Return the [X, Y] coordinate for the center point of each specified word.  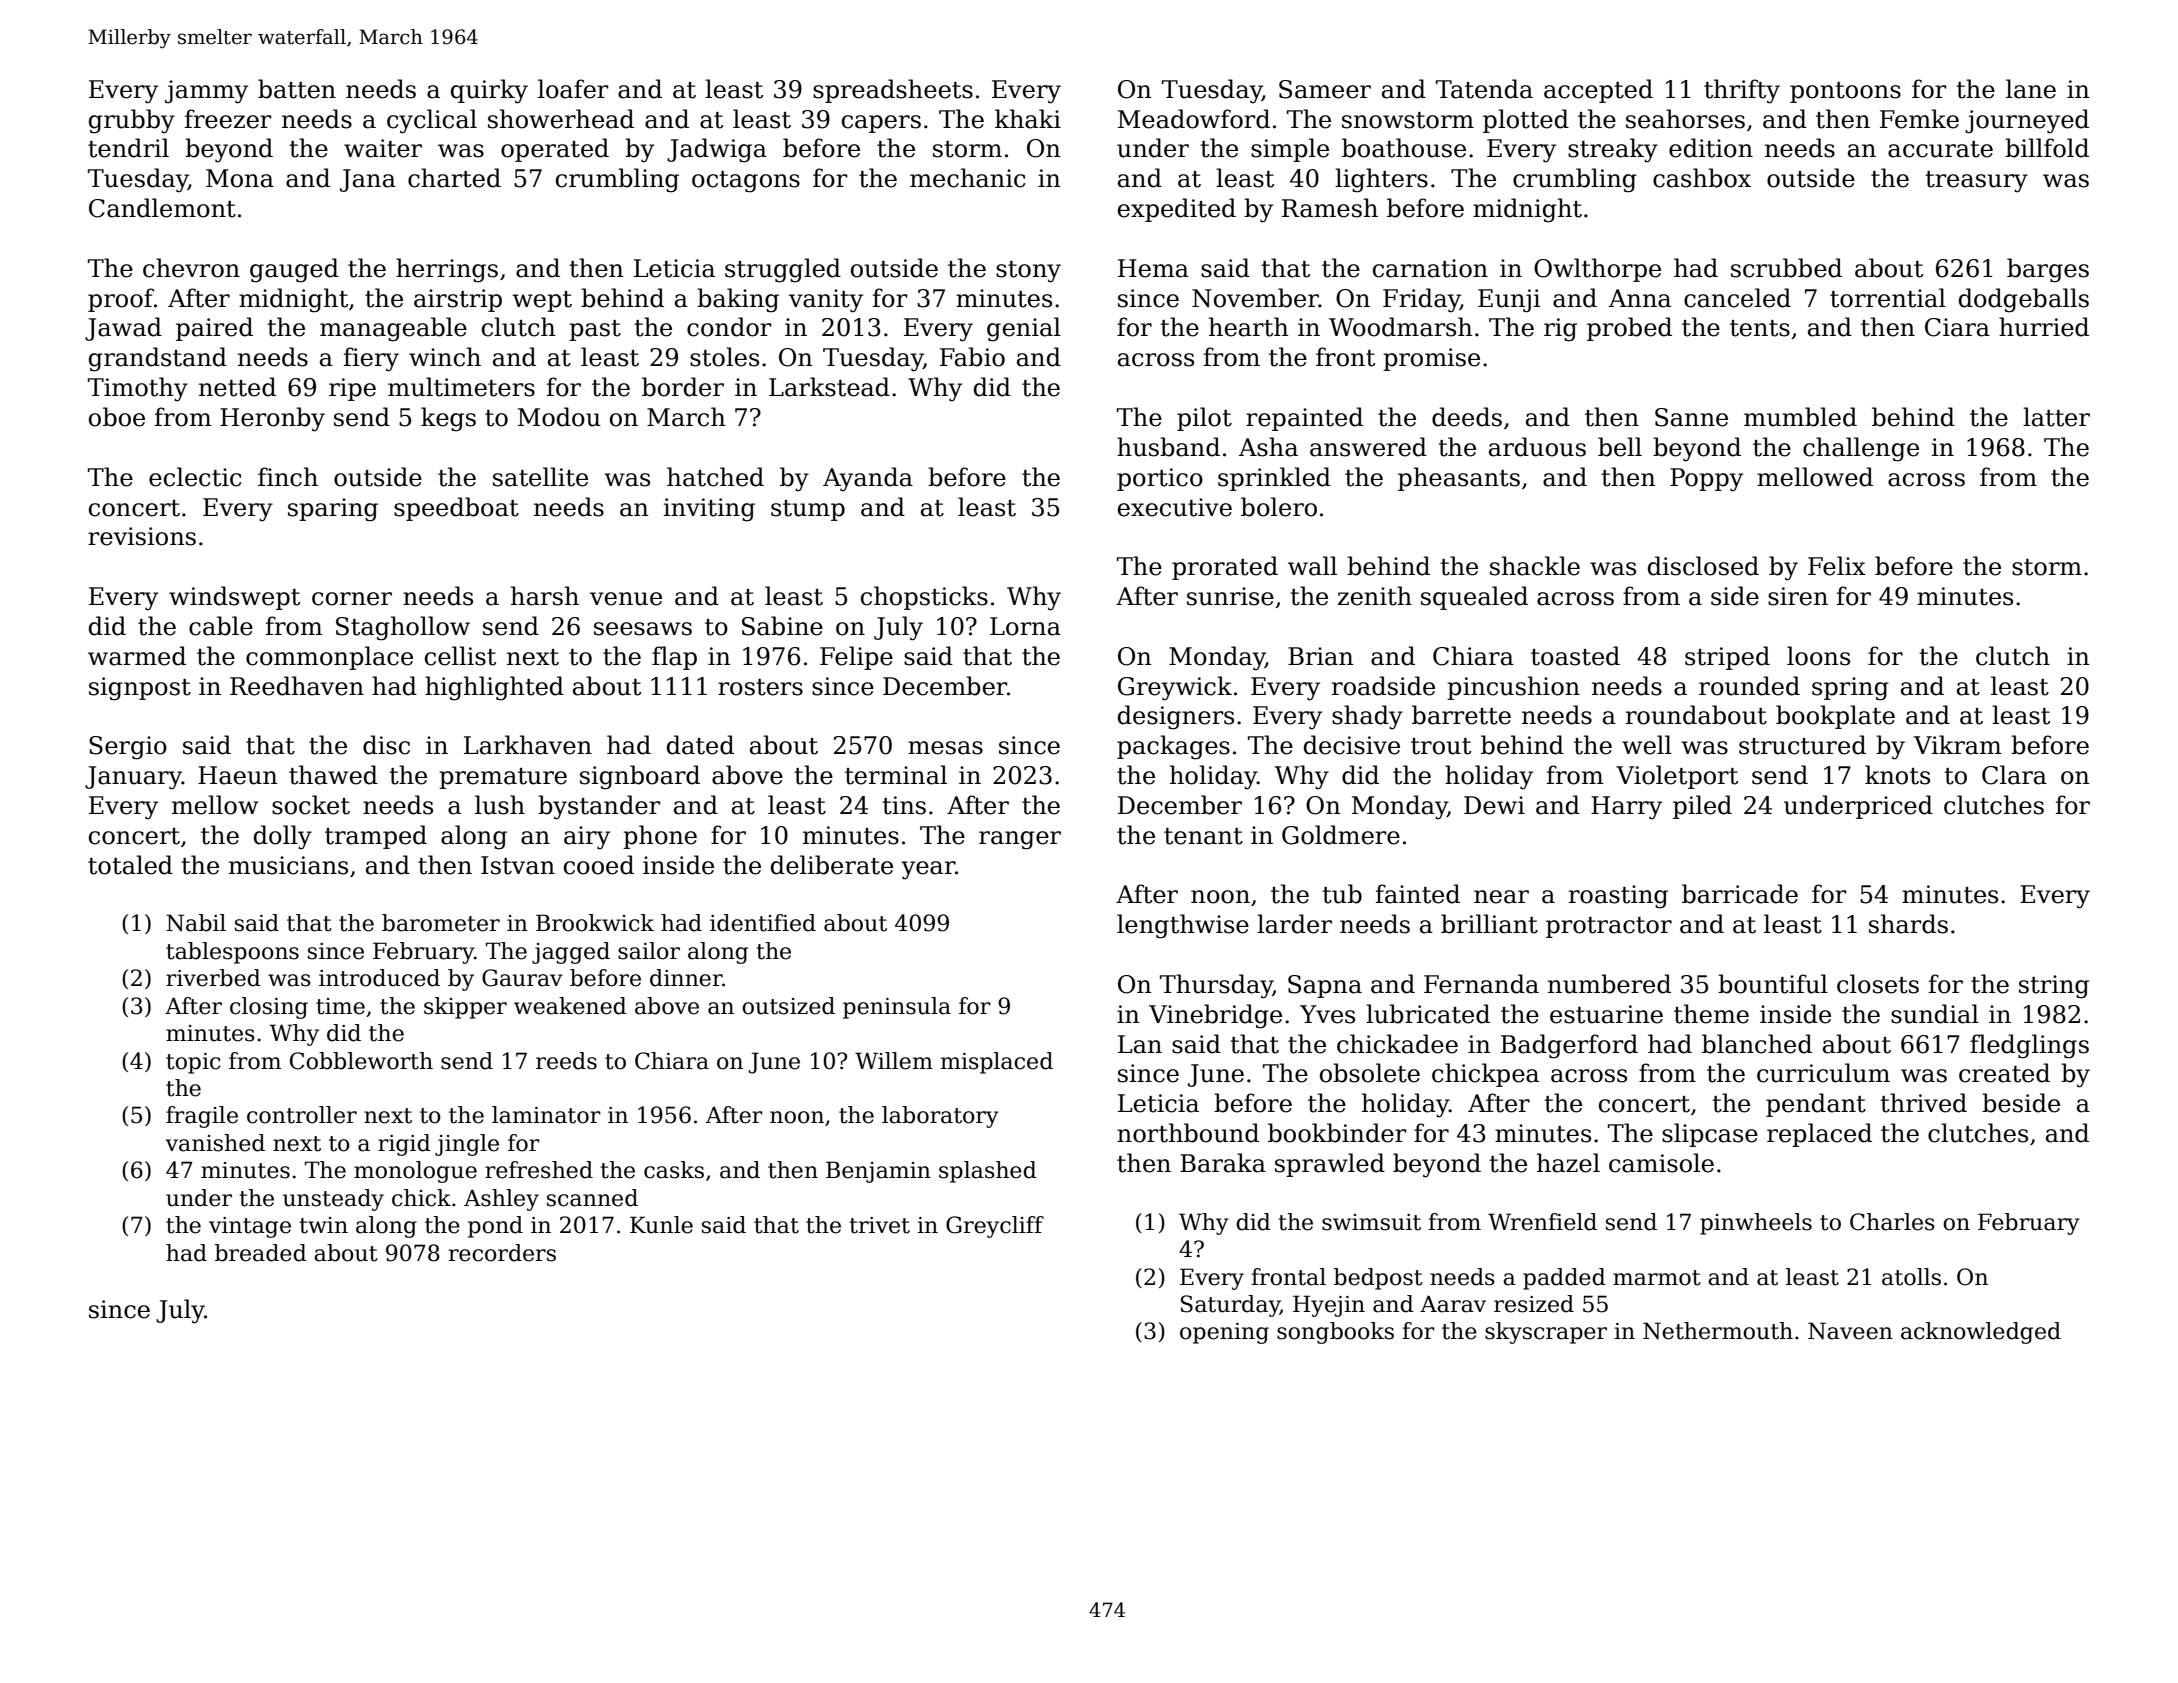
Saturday [1230, 1306]
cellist [460, 656]
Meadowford [1194, 119]
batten [297, 89]
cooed [599, 865]
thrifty [1742, 91]
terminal [896, 775]
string [2054, 987]
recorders [502, 1253]
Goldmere [1341, 835]
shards [1908, 924]
